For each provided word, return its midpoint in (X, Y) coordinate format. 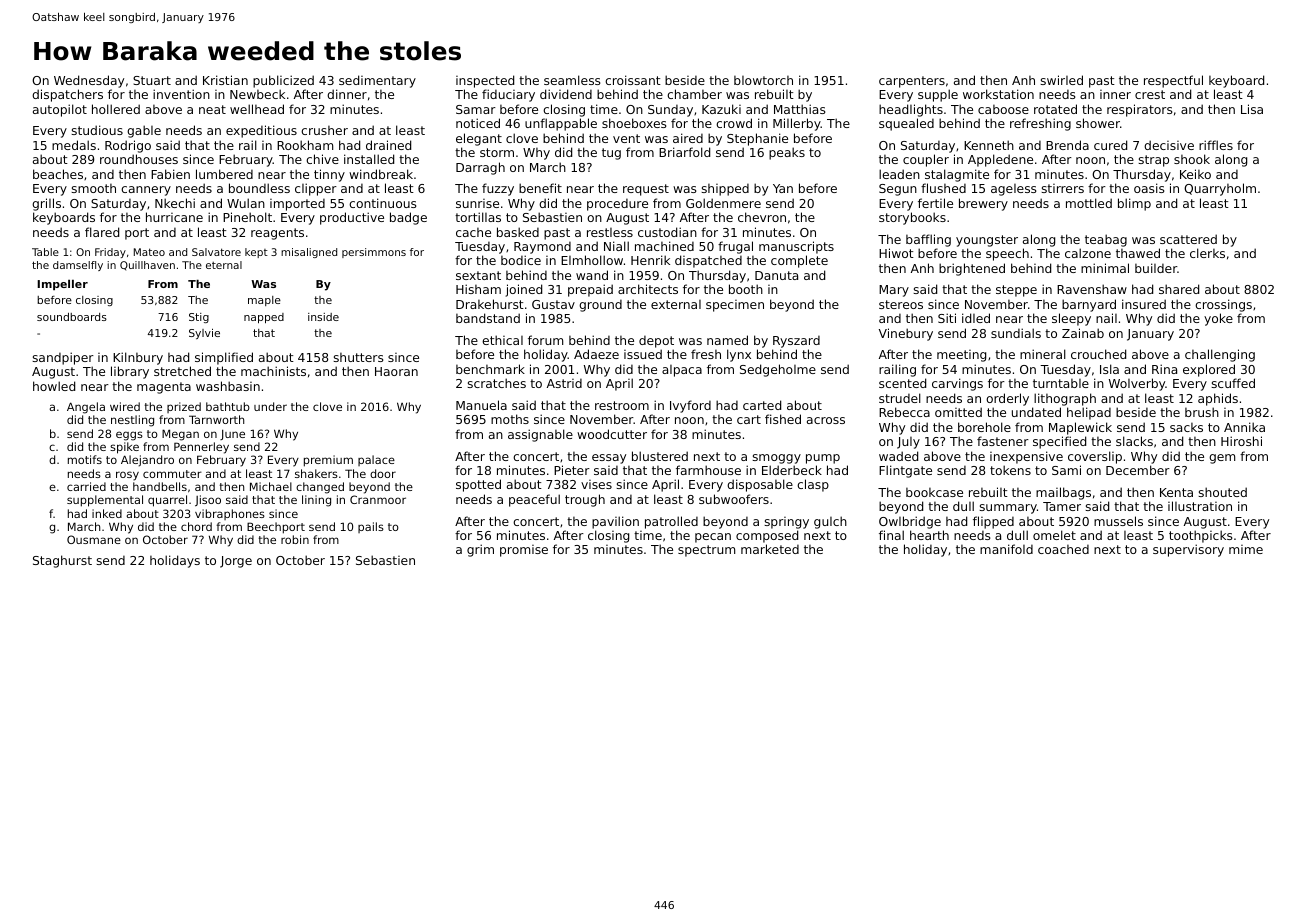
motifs (85, 459)
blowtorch (763, 80)
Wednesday (89, 81)
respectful (1173, 81)
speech (1007, 254)
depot (656, 341)
